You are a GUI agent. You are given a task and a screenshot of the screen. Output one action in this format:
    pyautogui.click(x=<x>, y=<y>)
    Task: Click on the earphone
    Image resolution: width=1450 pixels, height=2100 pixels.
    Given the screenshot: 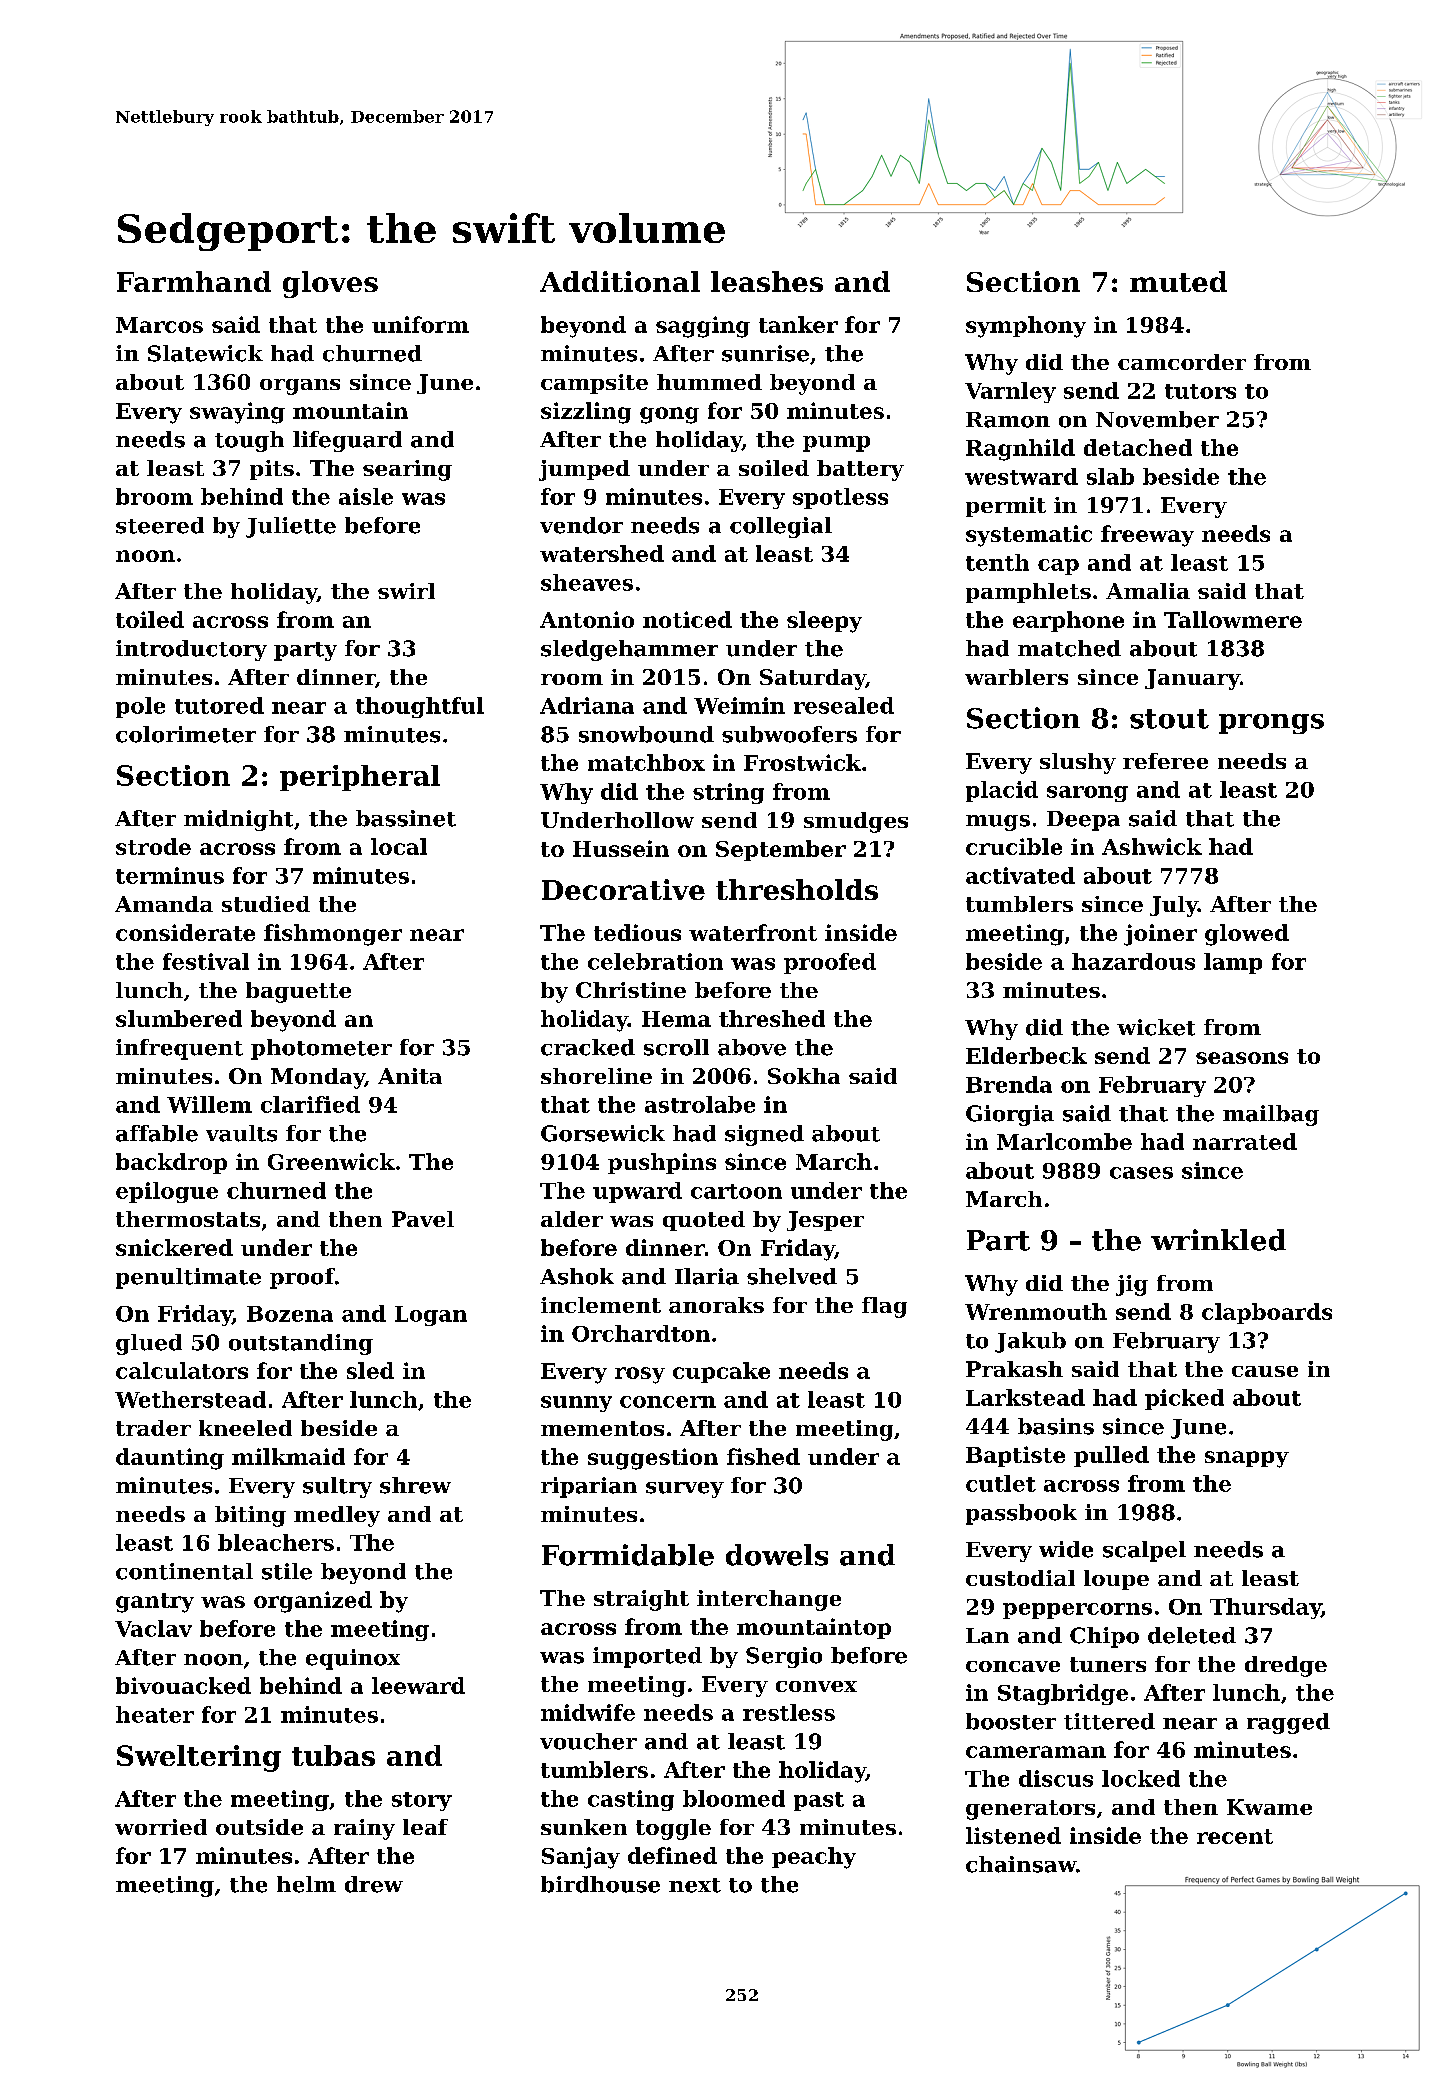 What is the action you would take?
    pyautogui.click(x=1068, y=621)
